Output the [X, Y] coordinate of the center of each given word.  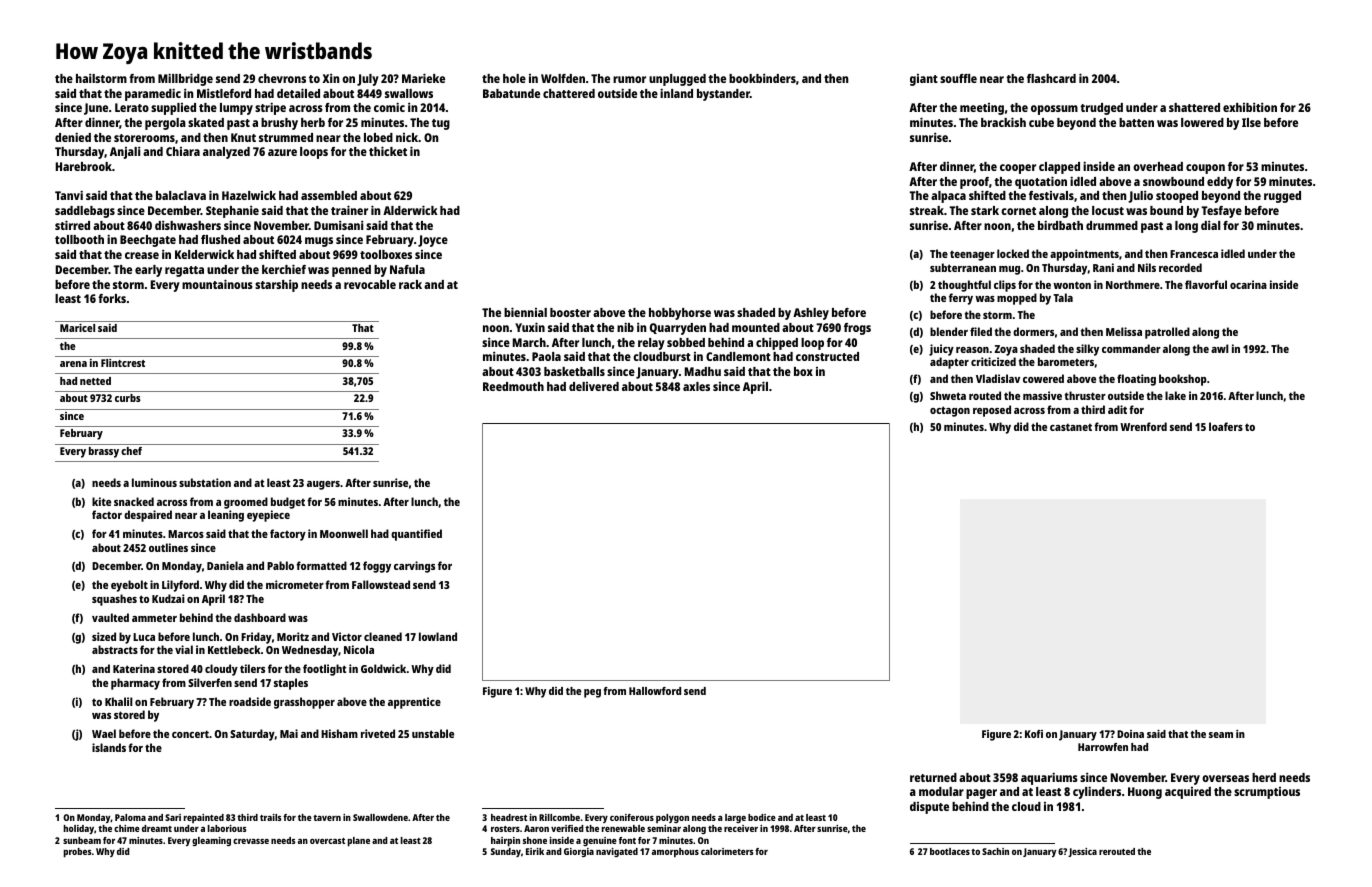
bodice [762, 817]
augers [323, 485]
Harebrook [84, 166]
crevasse [251, 841]
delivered [594, 386]
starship [276, 285]
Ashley [811, 314]
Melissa [1124, 331]
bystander [723, 95]
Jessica [1082, 852]
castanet [1071, 427]
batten [1136, 122]
